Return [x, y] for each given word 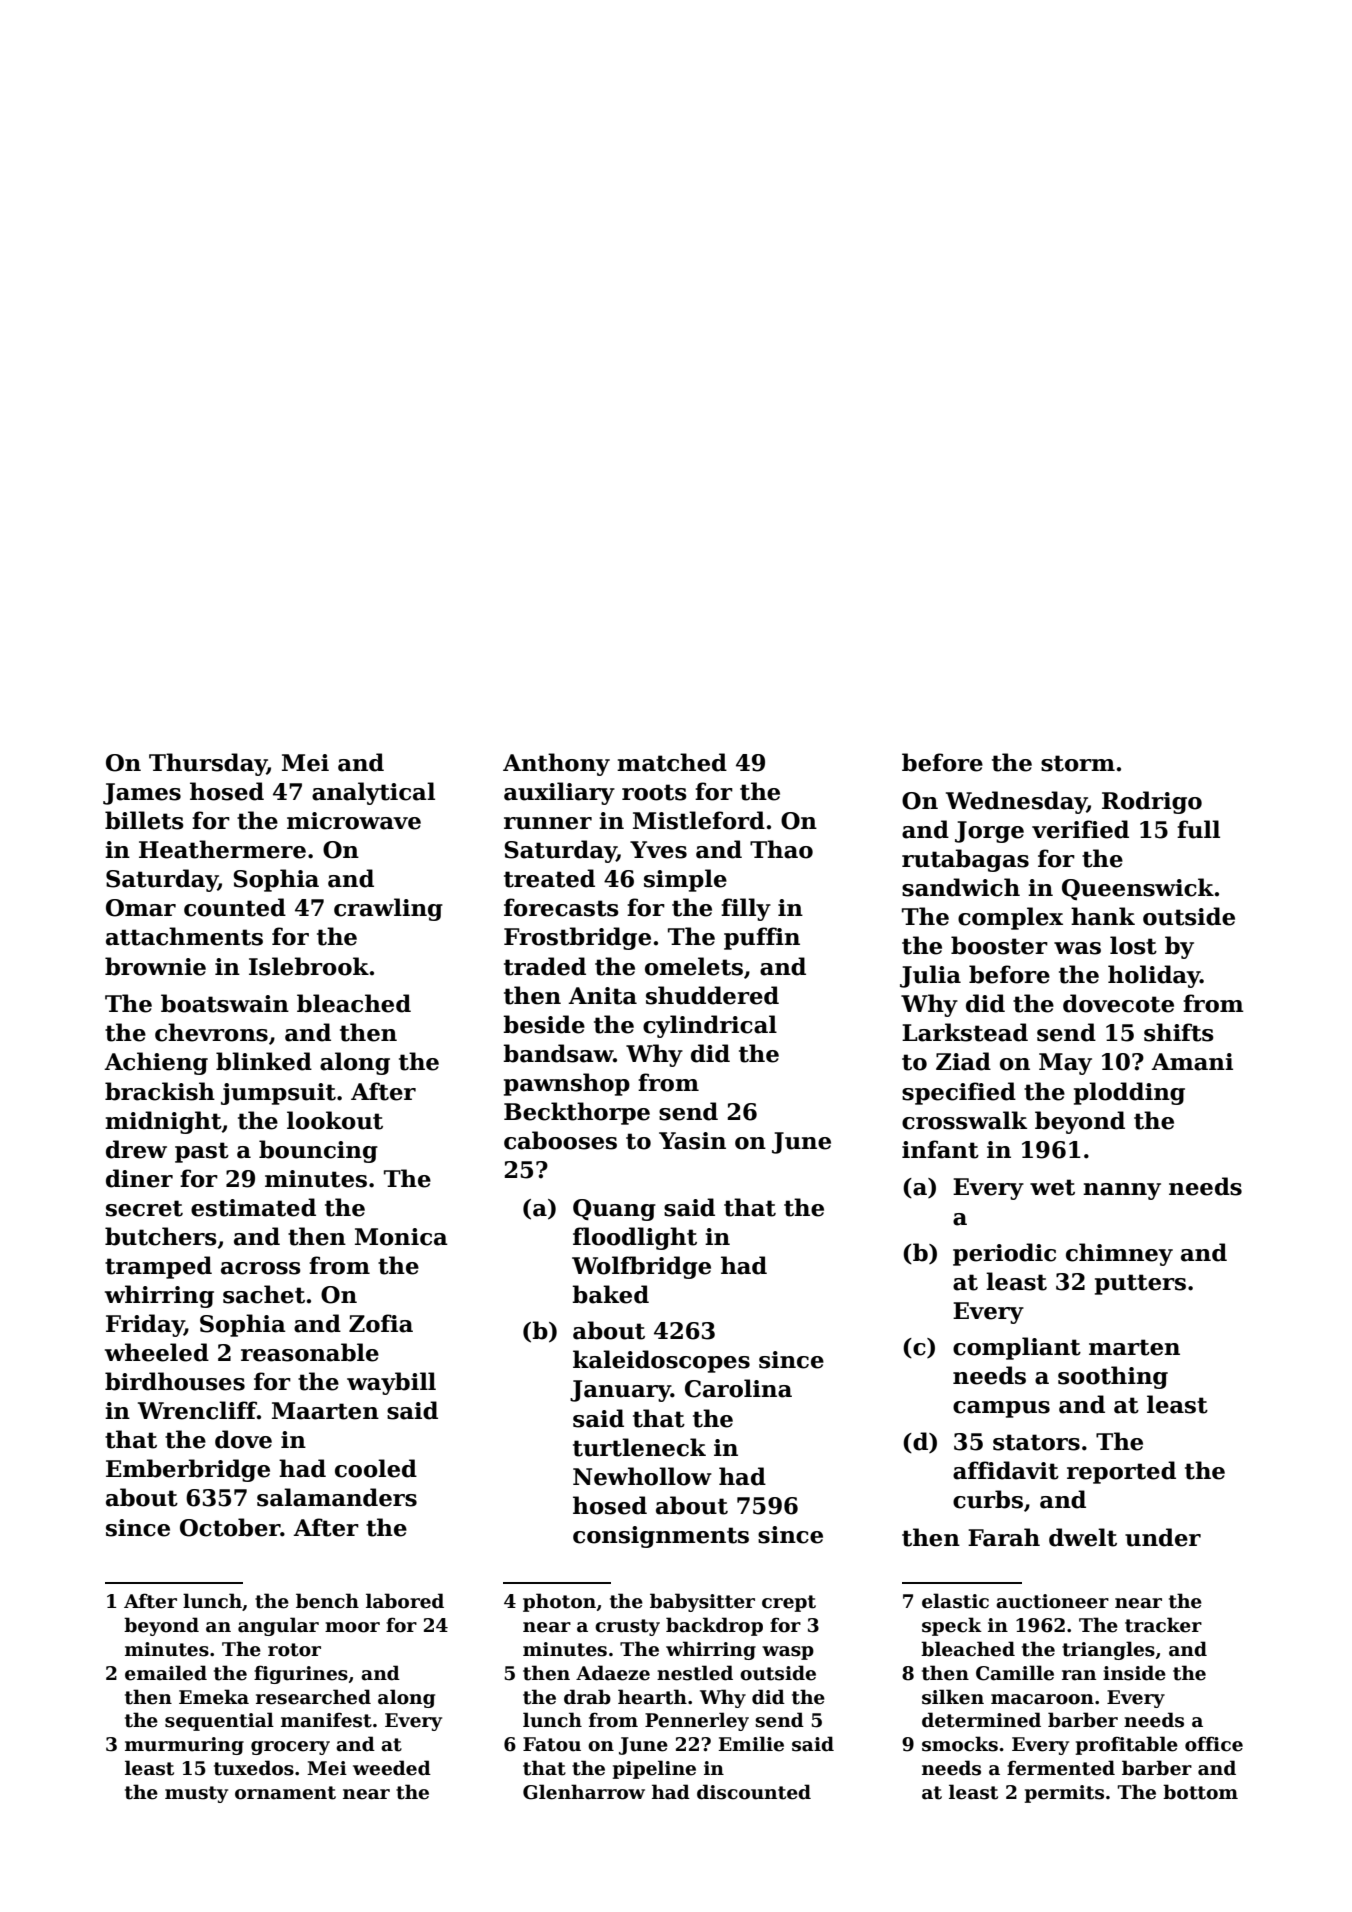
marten [1134, 1347]
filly [746, 909]
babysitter [702, 1602]
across [261, 1268]
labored [405, 1601]
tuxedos [254, 1768]
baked [610, 1294]
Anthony [556, 764]
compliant [1017, 1348]
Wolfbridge [641, 1267]
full [1198, 829]
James [142, 794]
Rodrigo [1152, 802]
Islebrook [309, 966]
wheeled [157, 1352]
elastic [955, 1601]
